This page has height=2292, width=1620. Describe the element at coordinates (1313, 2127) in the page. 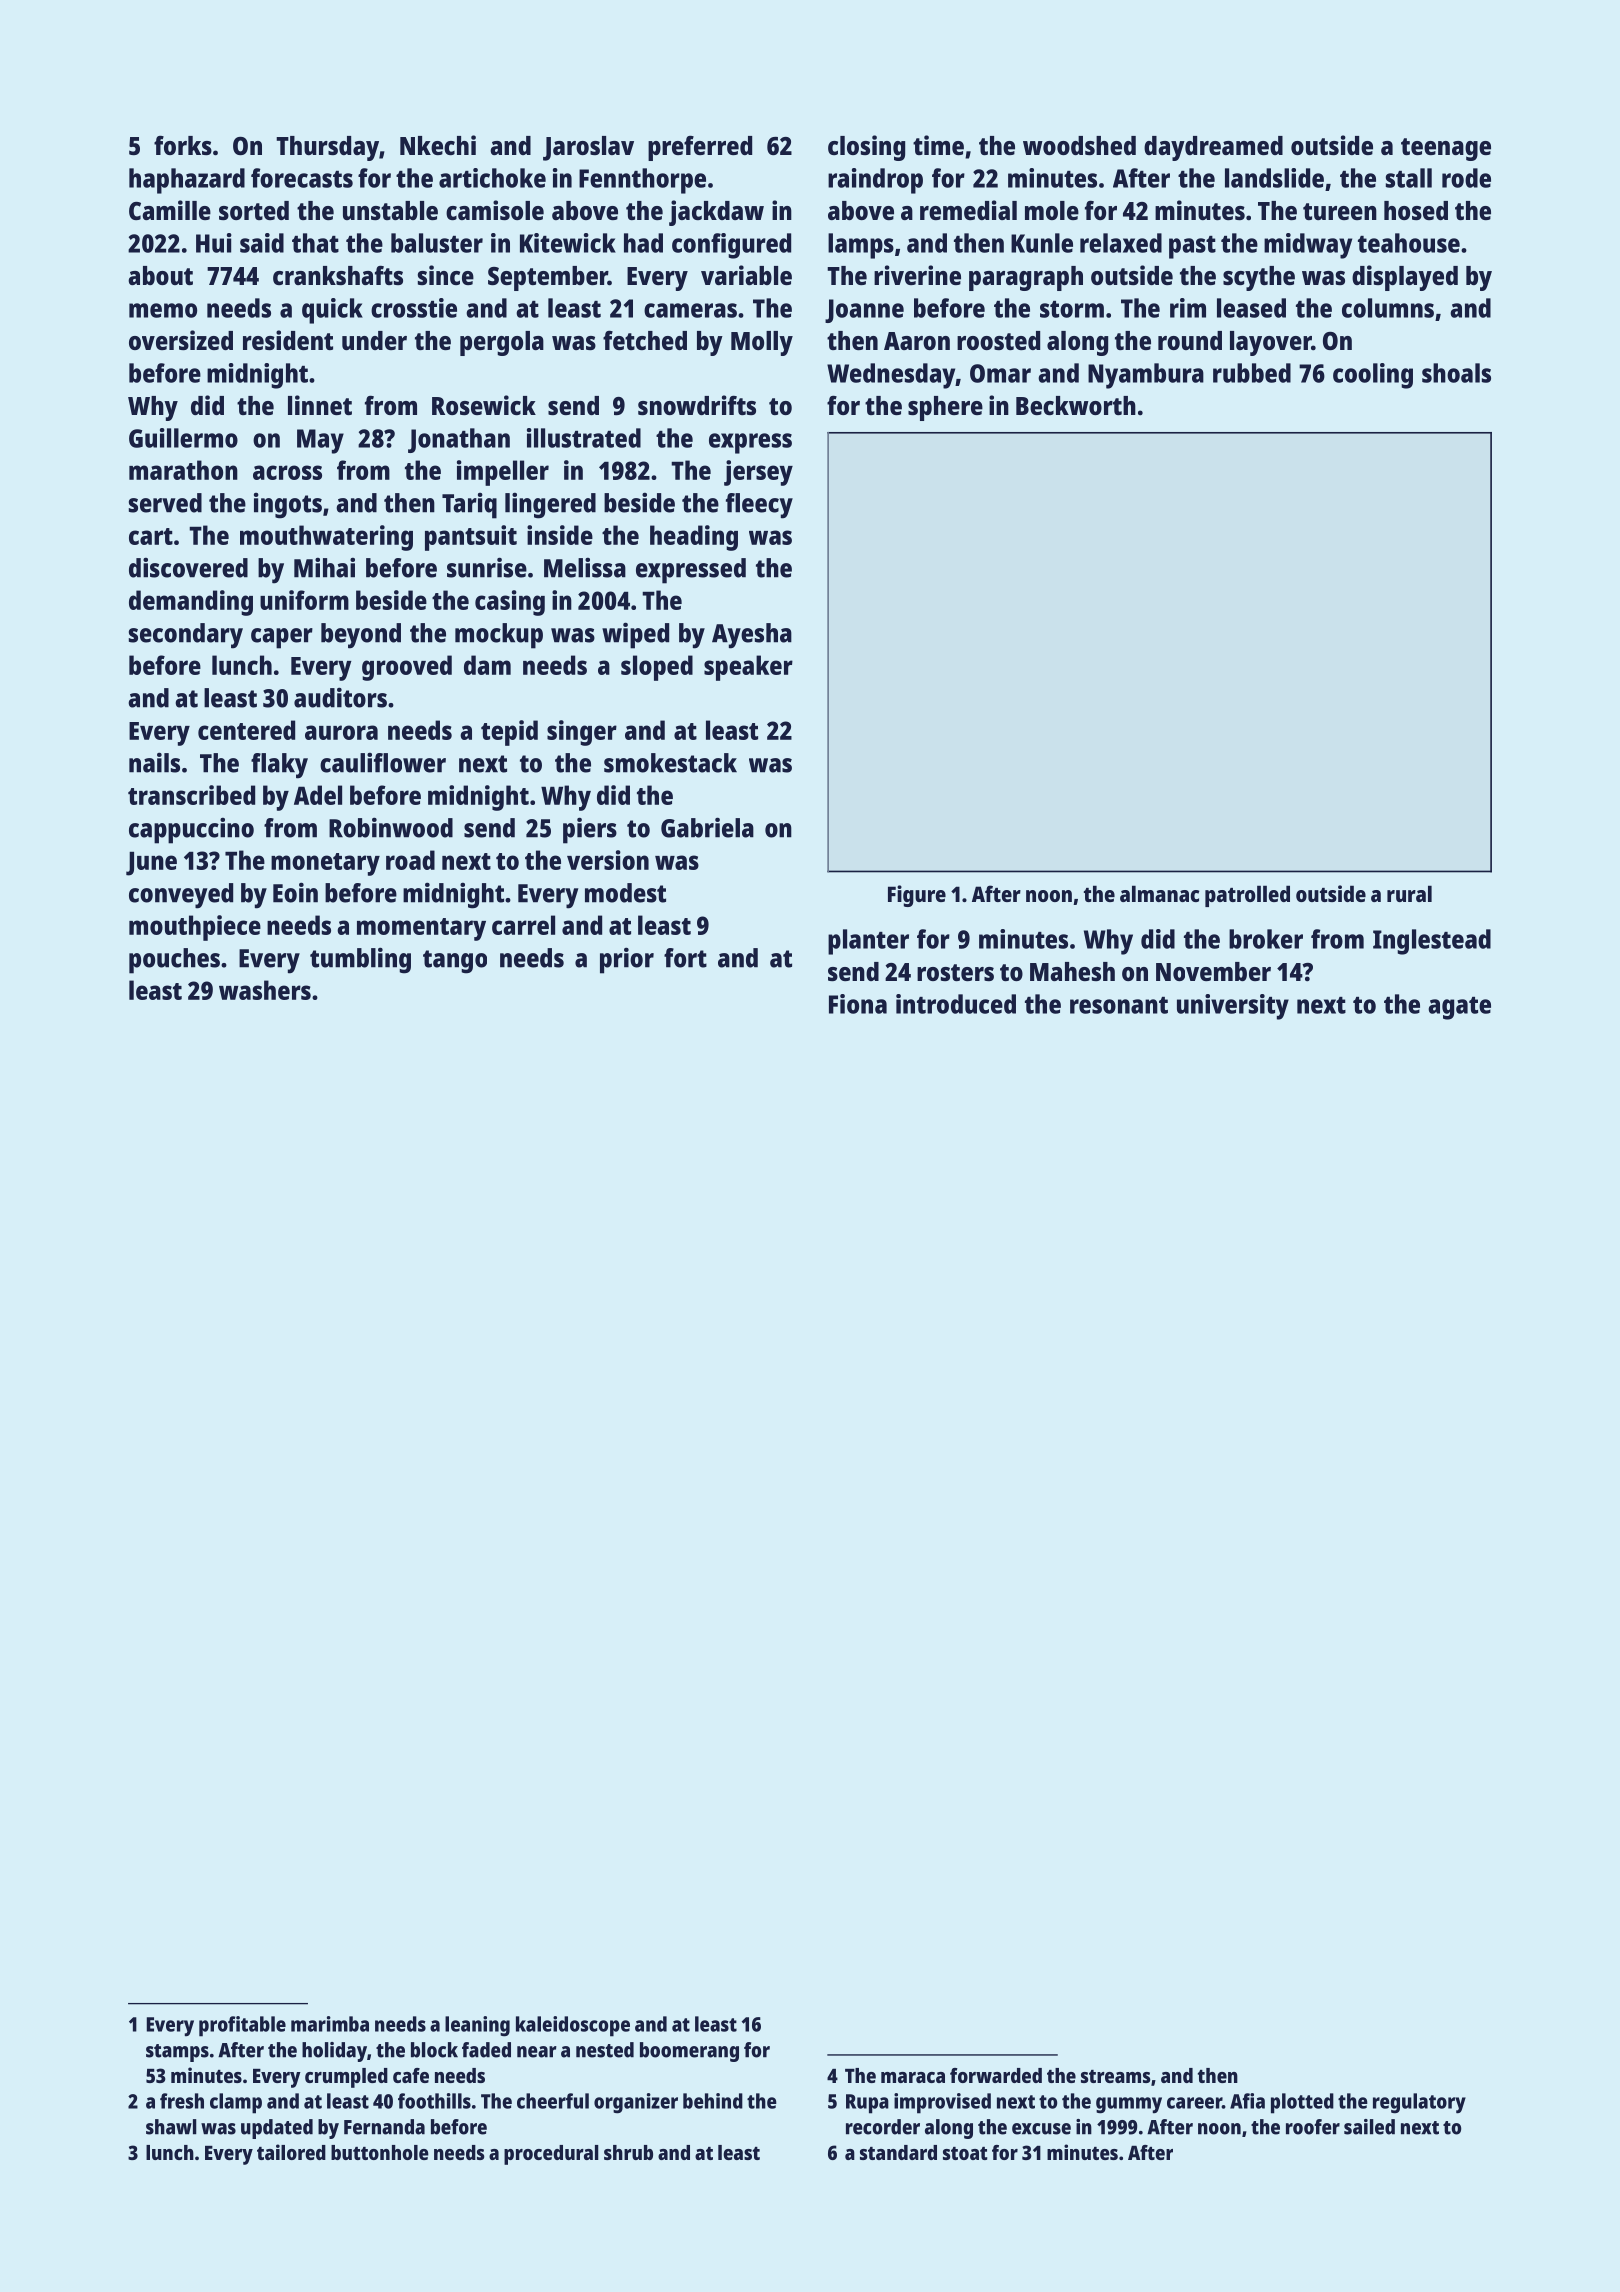

I see `roofer` at that location.
